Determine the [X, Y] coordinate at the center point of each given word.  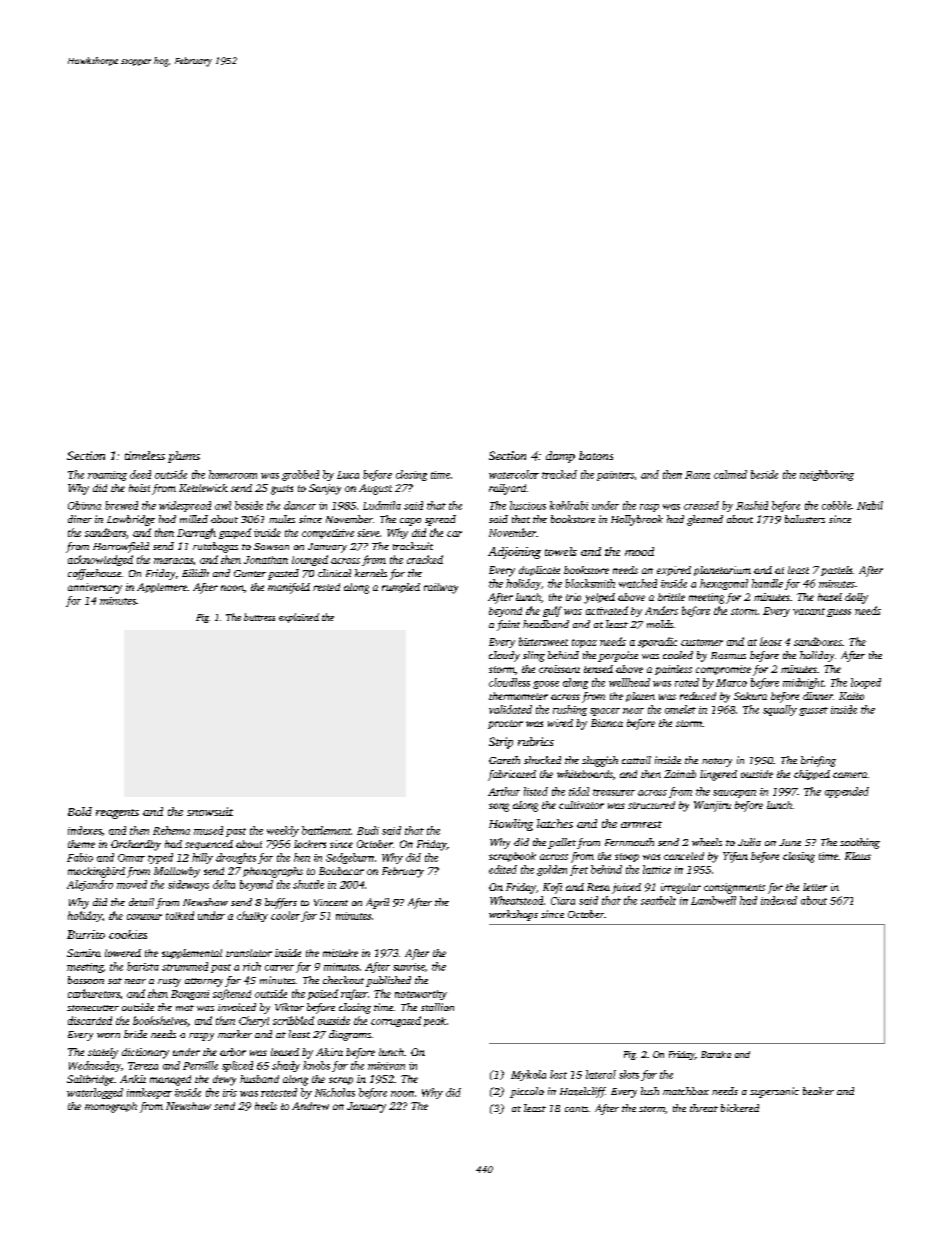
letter [815, 887]
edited [503, 869]
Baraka [716, 1054]
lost [558, 1074]
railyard [507, 489]
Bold [80, 811]
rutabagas [215, 547]
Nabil [870, 505]
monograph [111, 1107]
